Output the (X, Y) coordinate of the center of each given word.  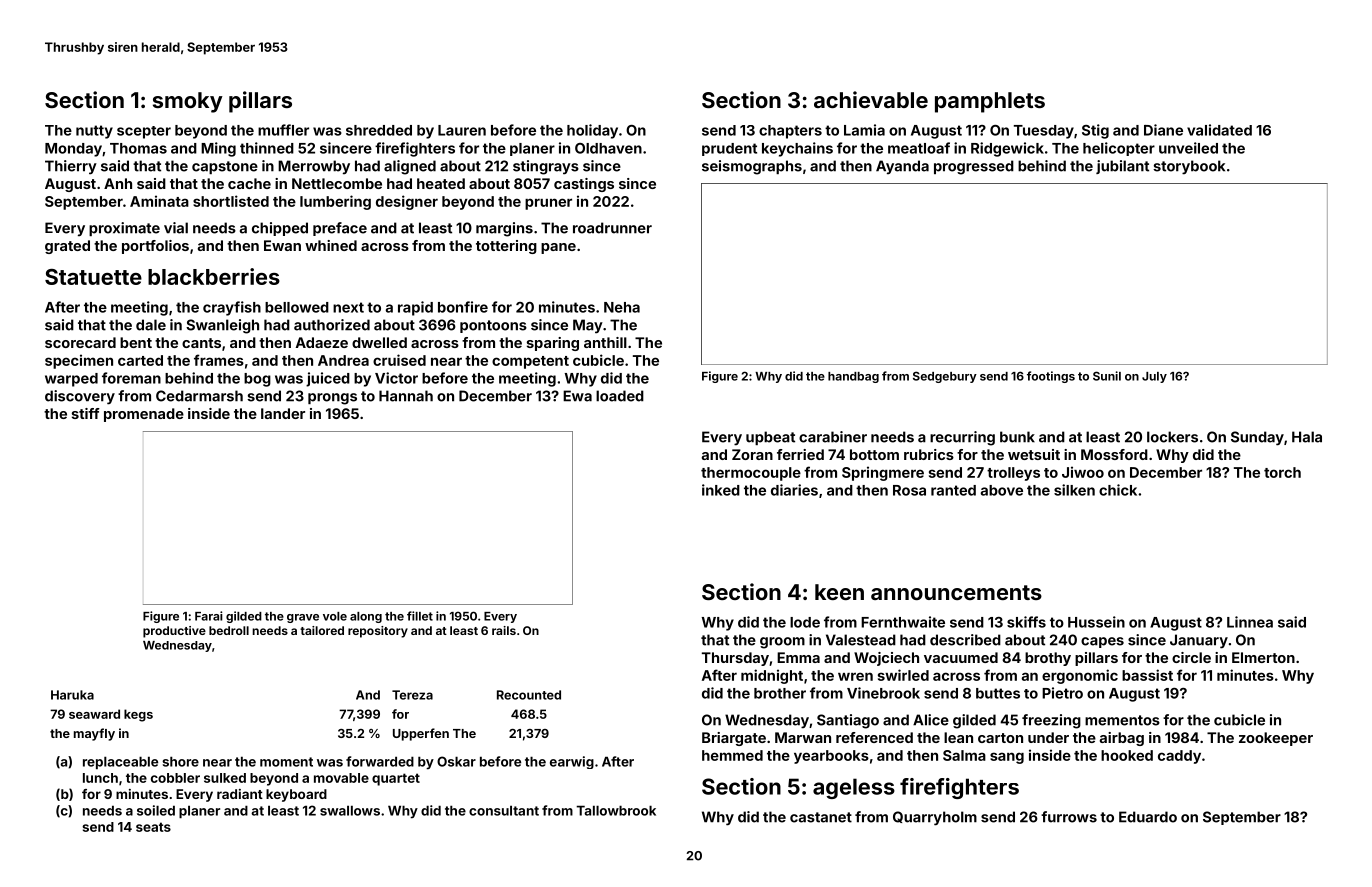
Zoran (752, 454)
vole (335, 616)
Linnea (1250, 622)
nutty (94, 132)
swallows (350, 810)
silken (1074, 490)
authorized (332, 325)
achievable (871, 99)
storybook (1189, 167)
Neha (622, 307)
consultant (504, 810)
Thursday (735, 659)
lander (283, 413)
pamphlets (990, 102)
